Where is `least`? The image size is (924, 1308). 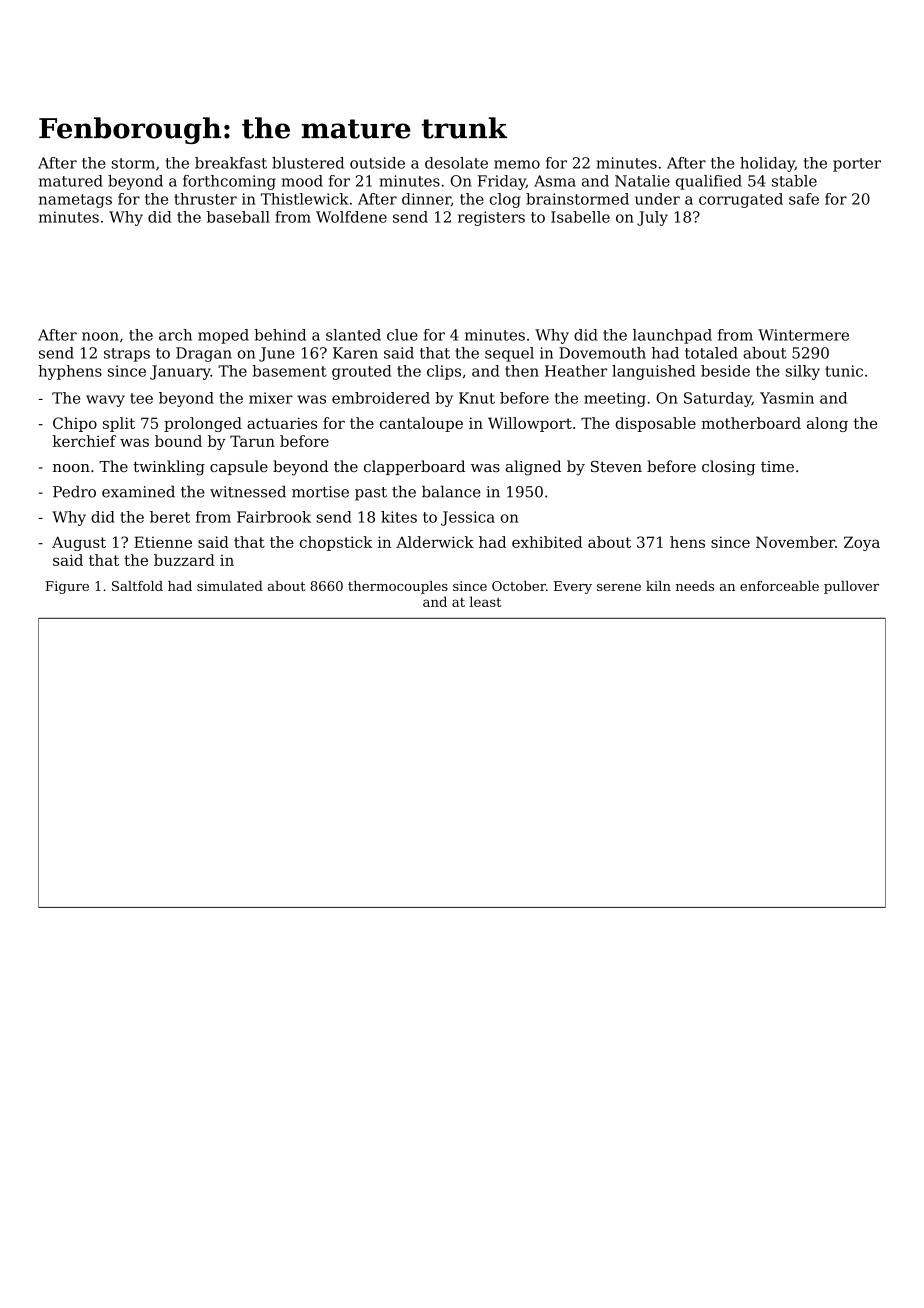
least is located at coordinates (485, 601).
